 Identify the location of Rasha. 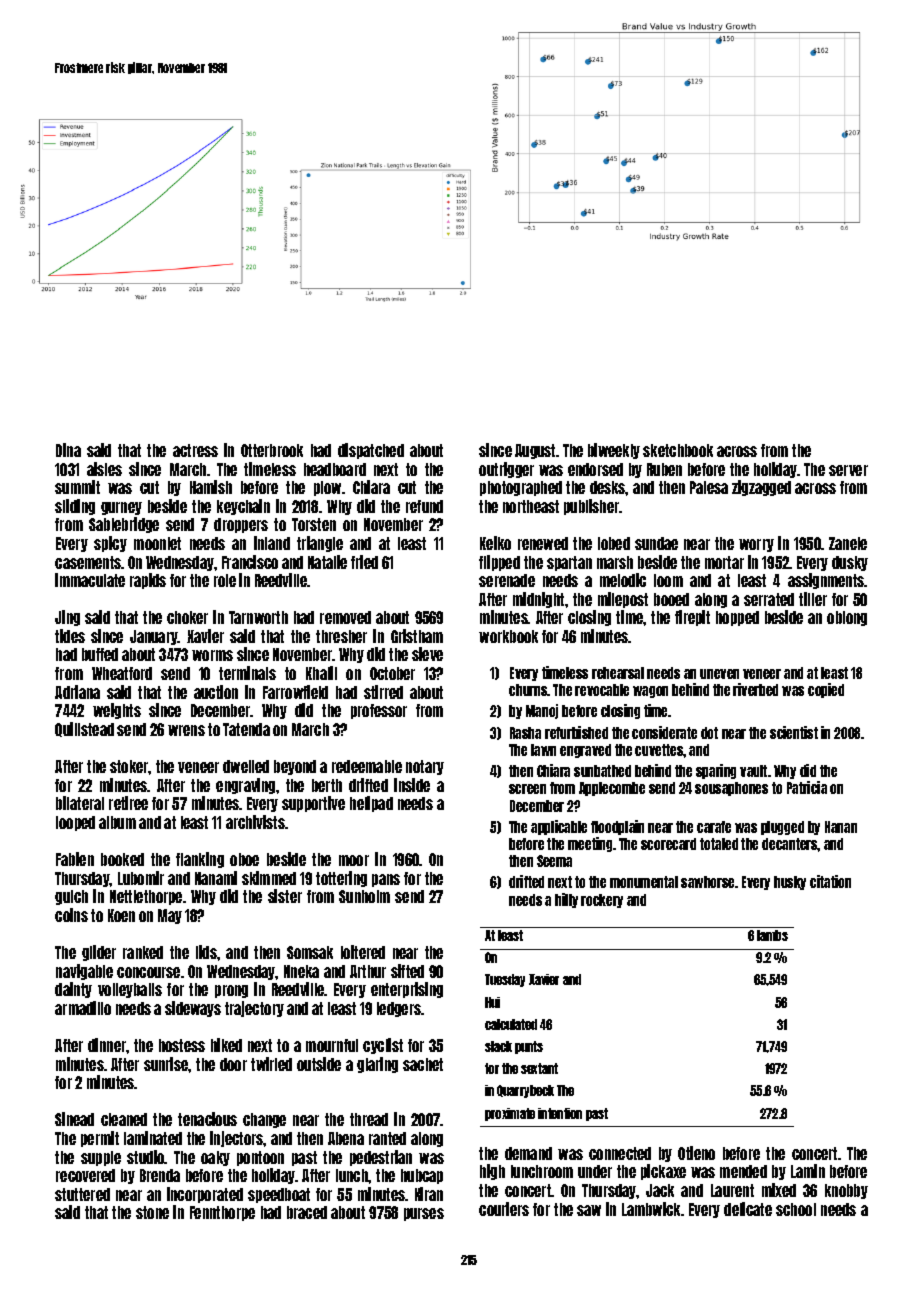
(525, 733).
